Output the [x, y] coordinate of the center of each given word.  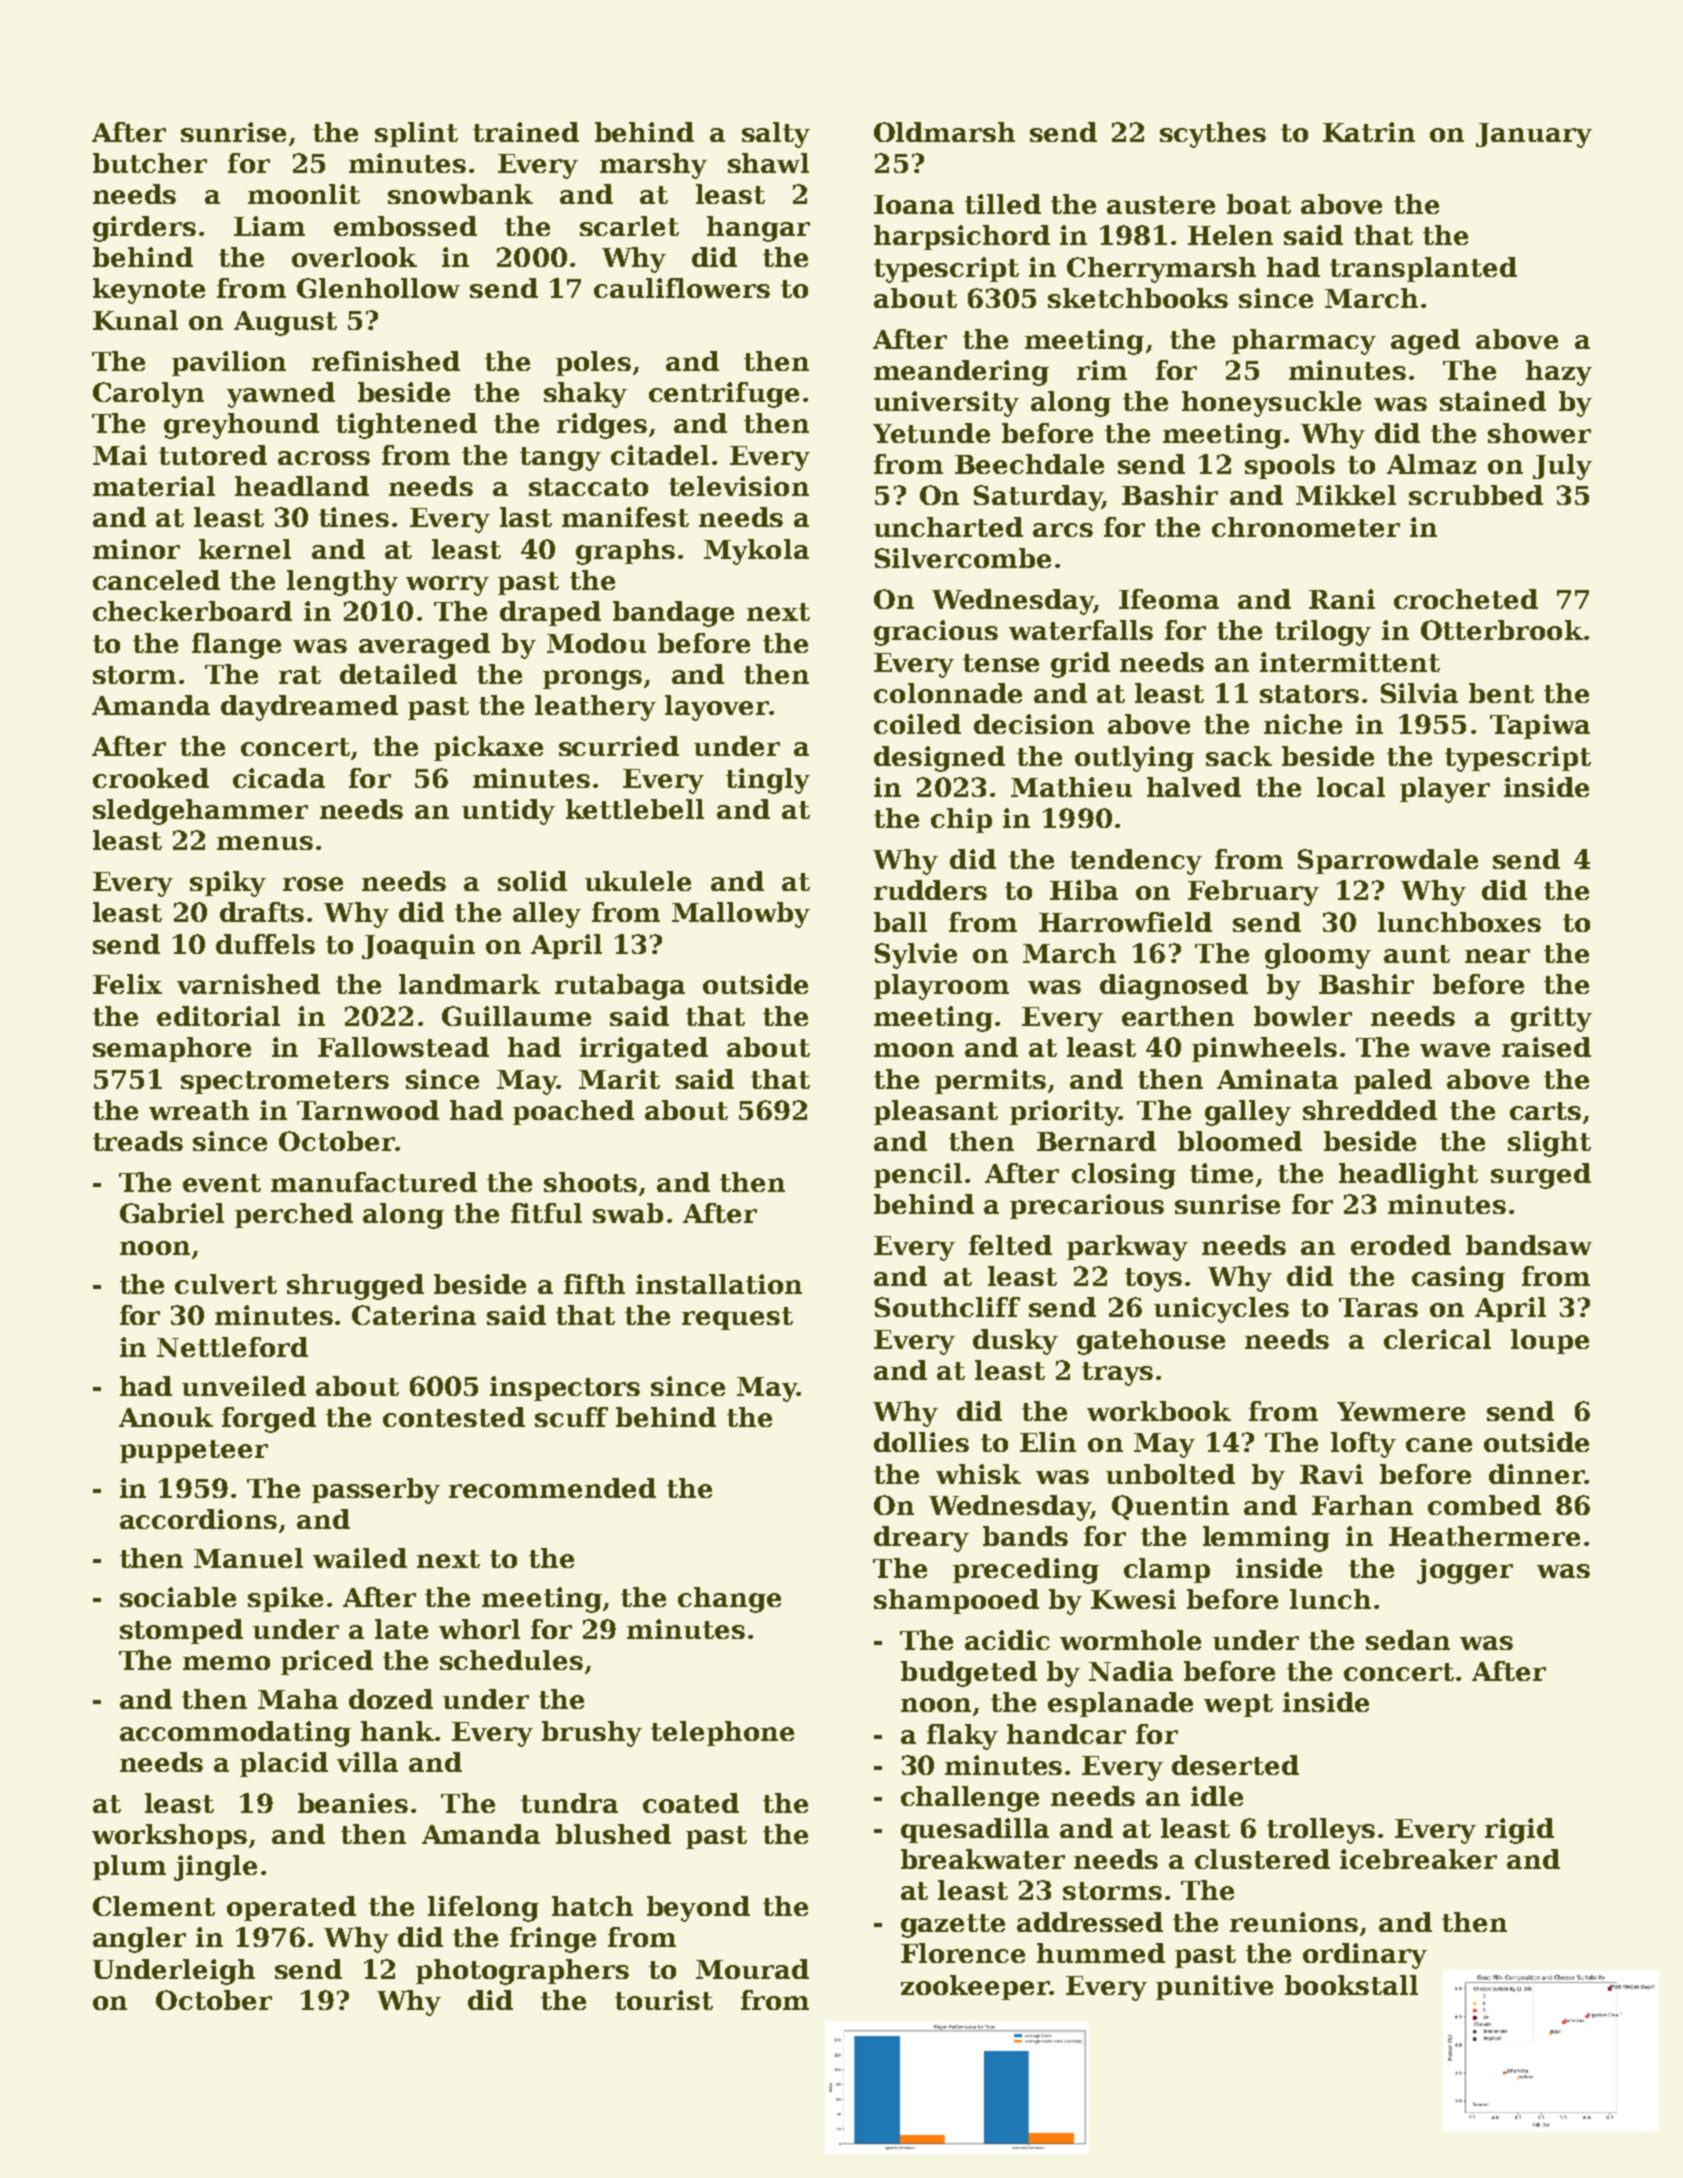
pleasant [936, 1112]
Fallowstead [403, 1047]
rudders [930, 890]
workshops [169, 1836]
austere [1161, 205]
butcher [150, 163]
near [1497, 956]
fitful [546, 1213]
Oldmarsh [944, 132]
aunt [1417, 954]
